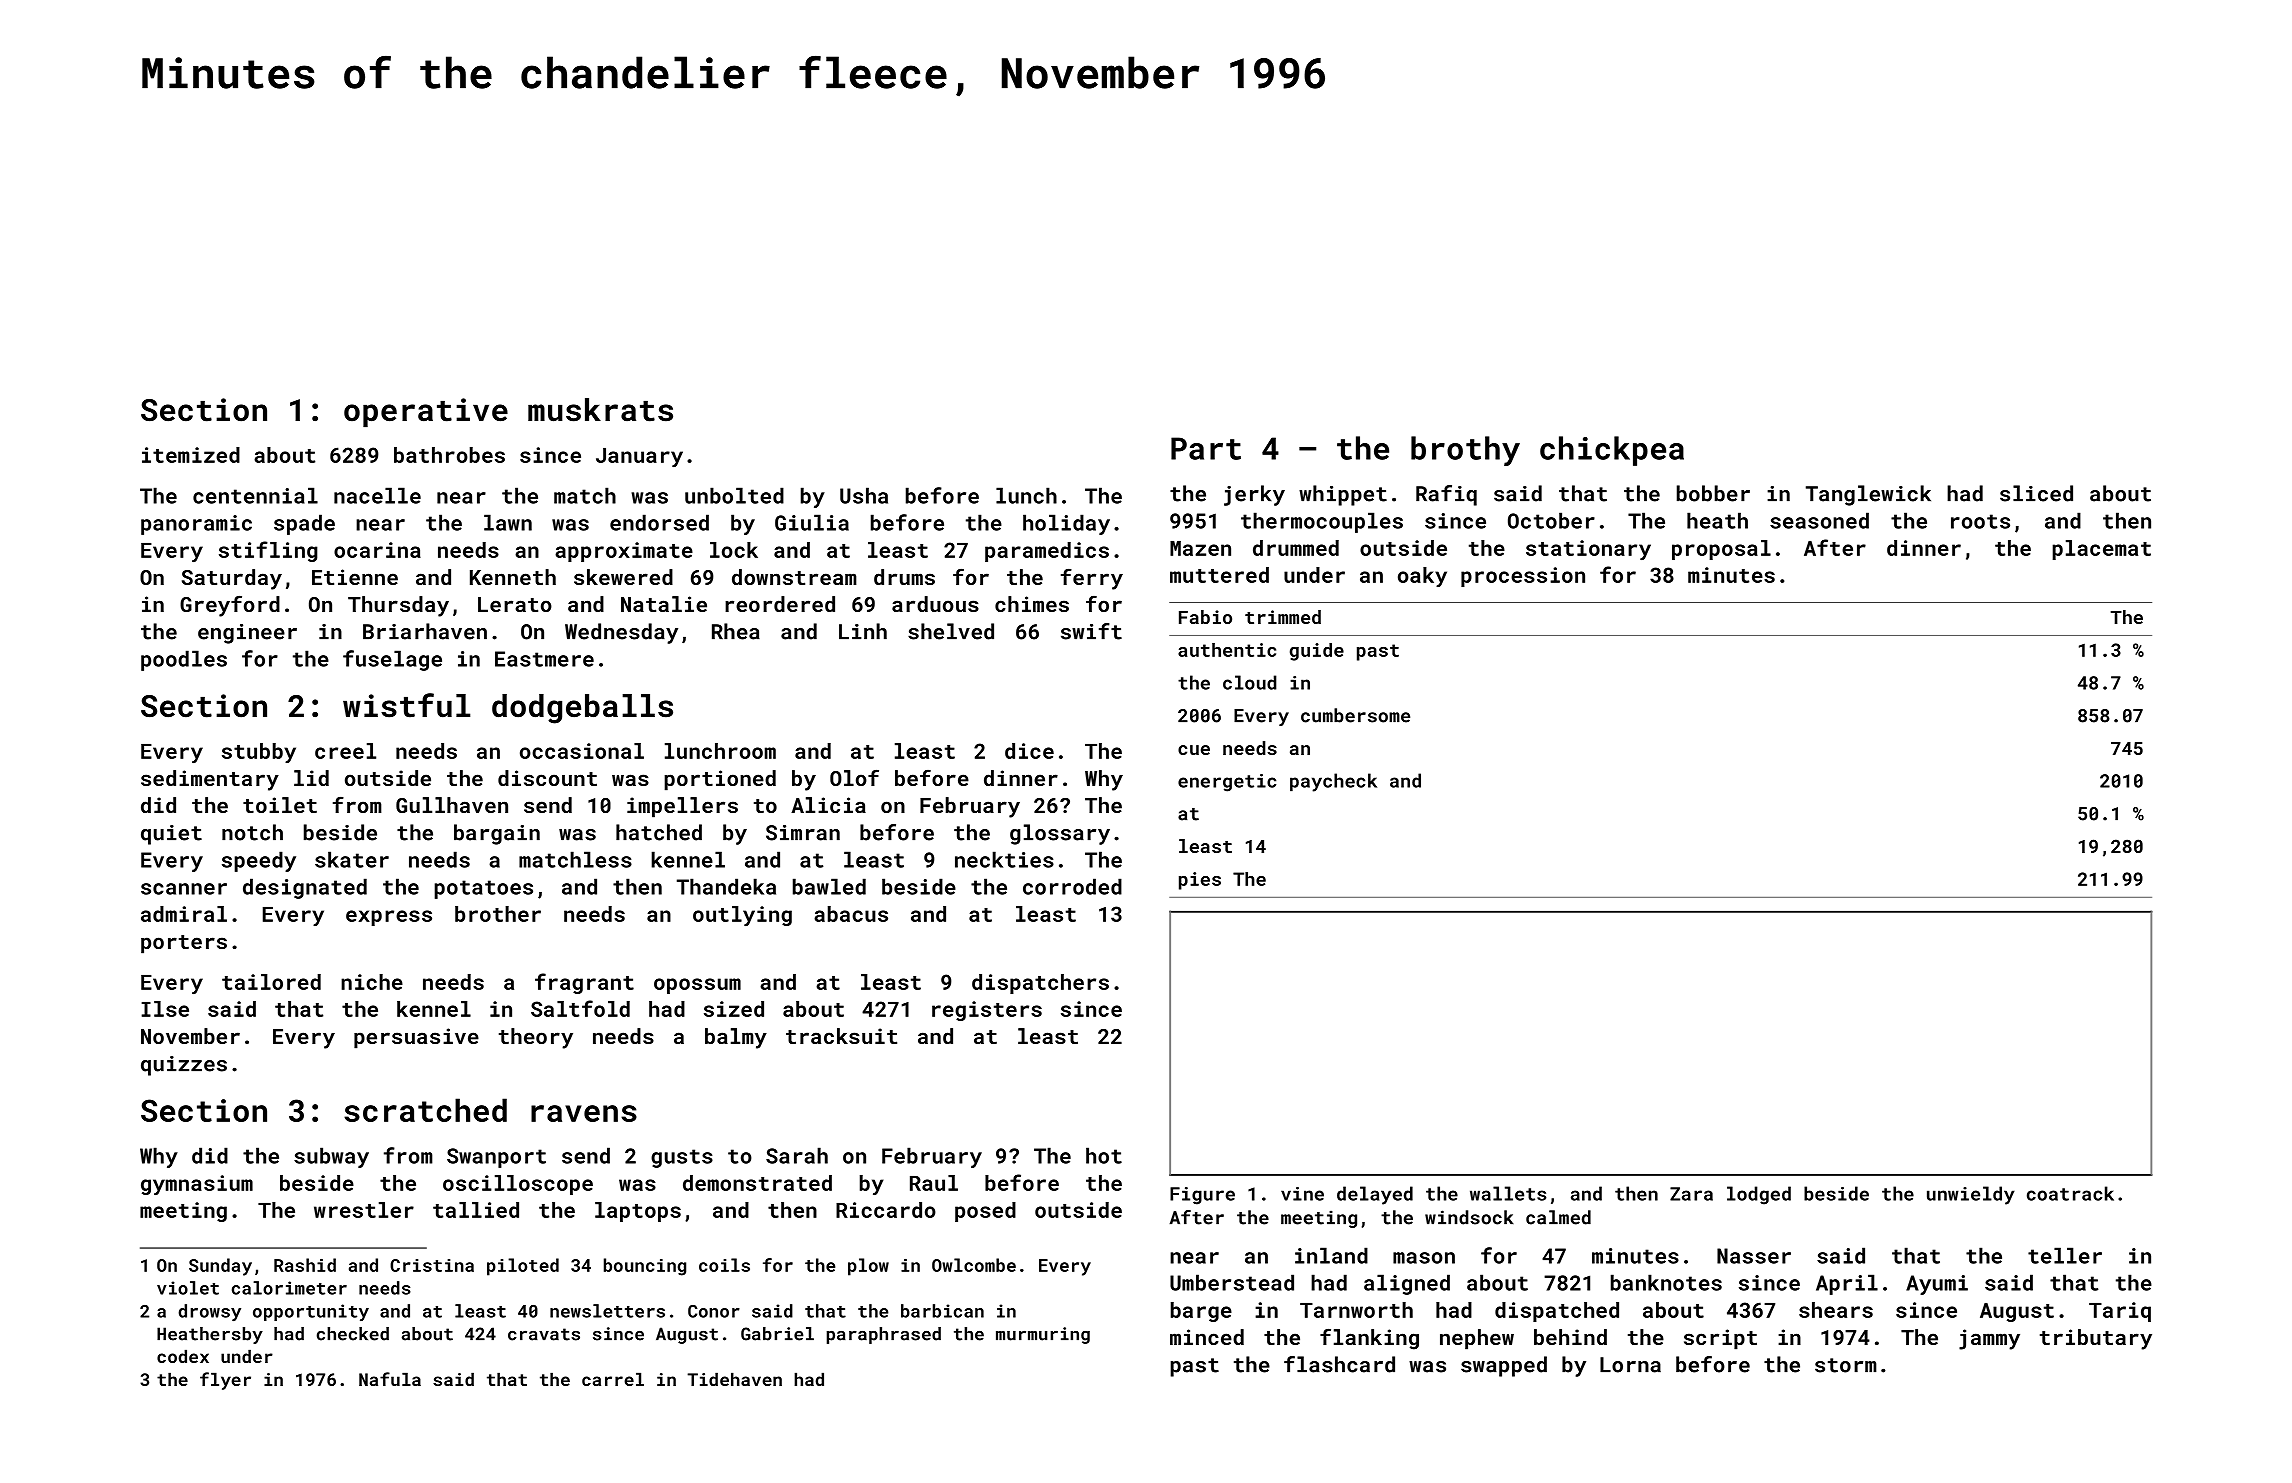  Describe the element at coordinates (1206, 448) in the page. I see `Part` at that location.
